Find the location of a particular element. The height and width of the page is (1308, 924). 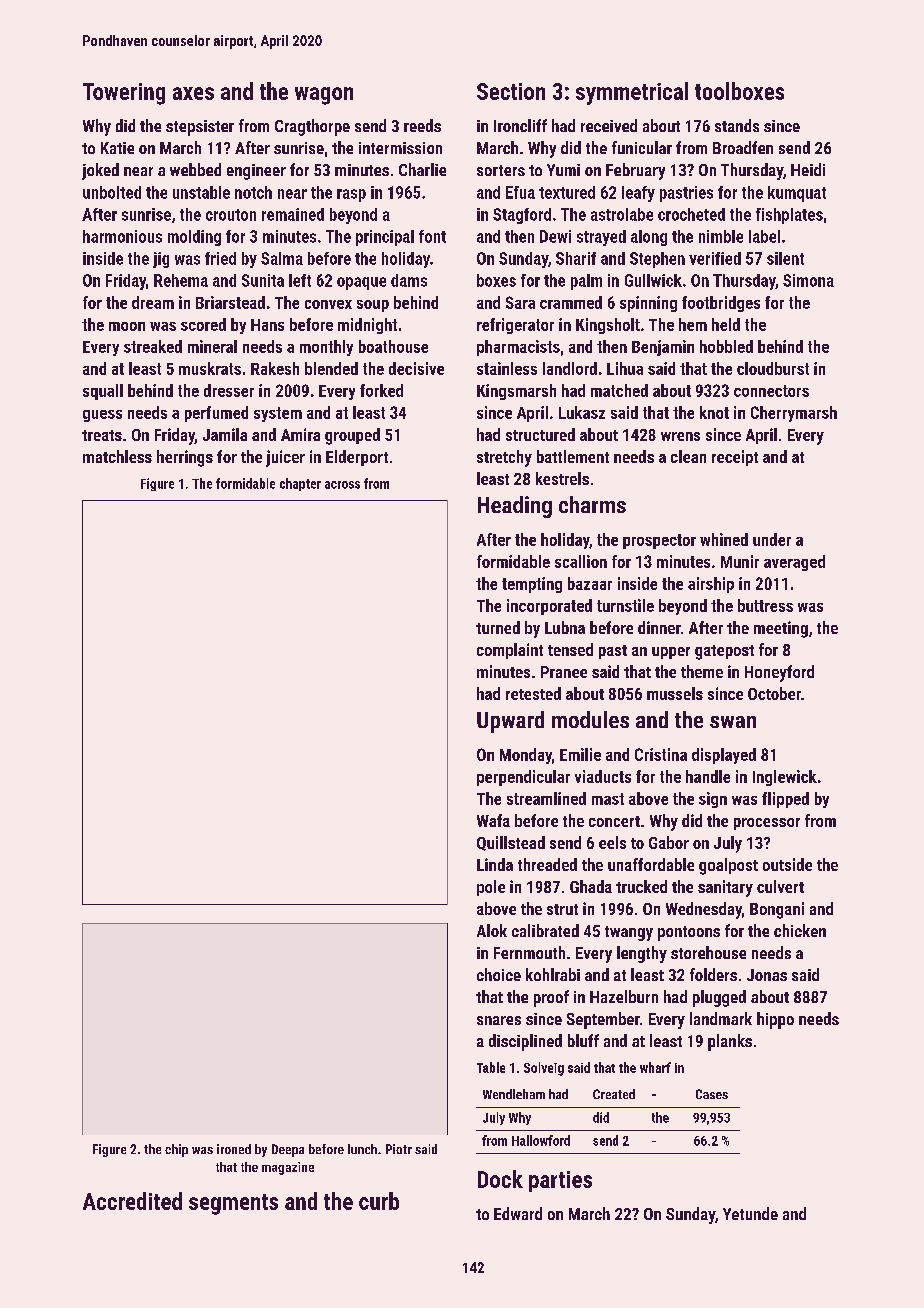

chicken is located at coordinates (800, 930).
